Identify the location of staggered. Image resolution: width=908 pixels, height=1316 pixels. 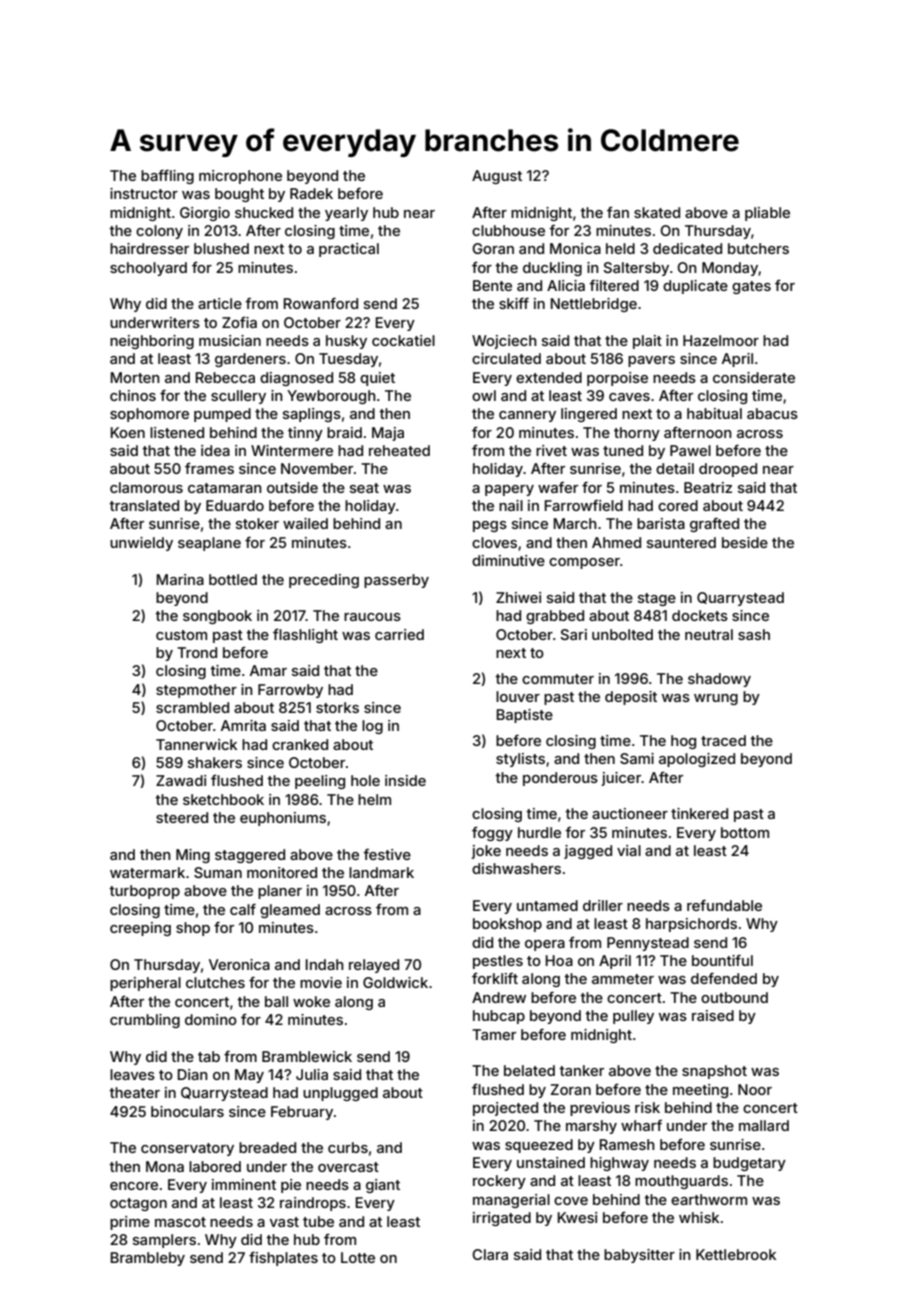
(250, 856).
